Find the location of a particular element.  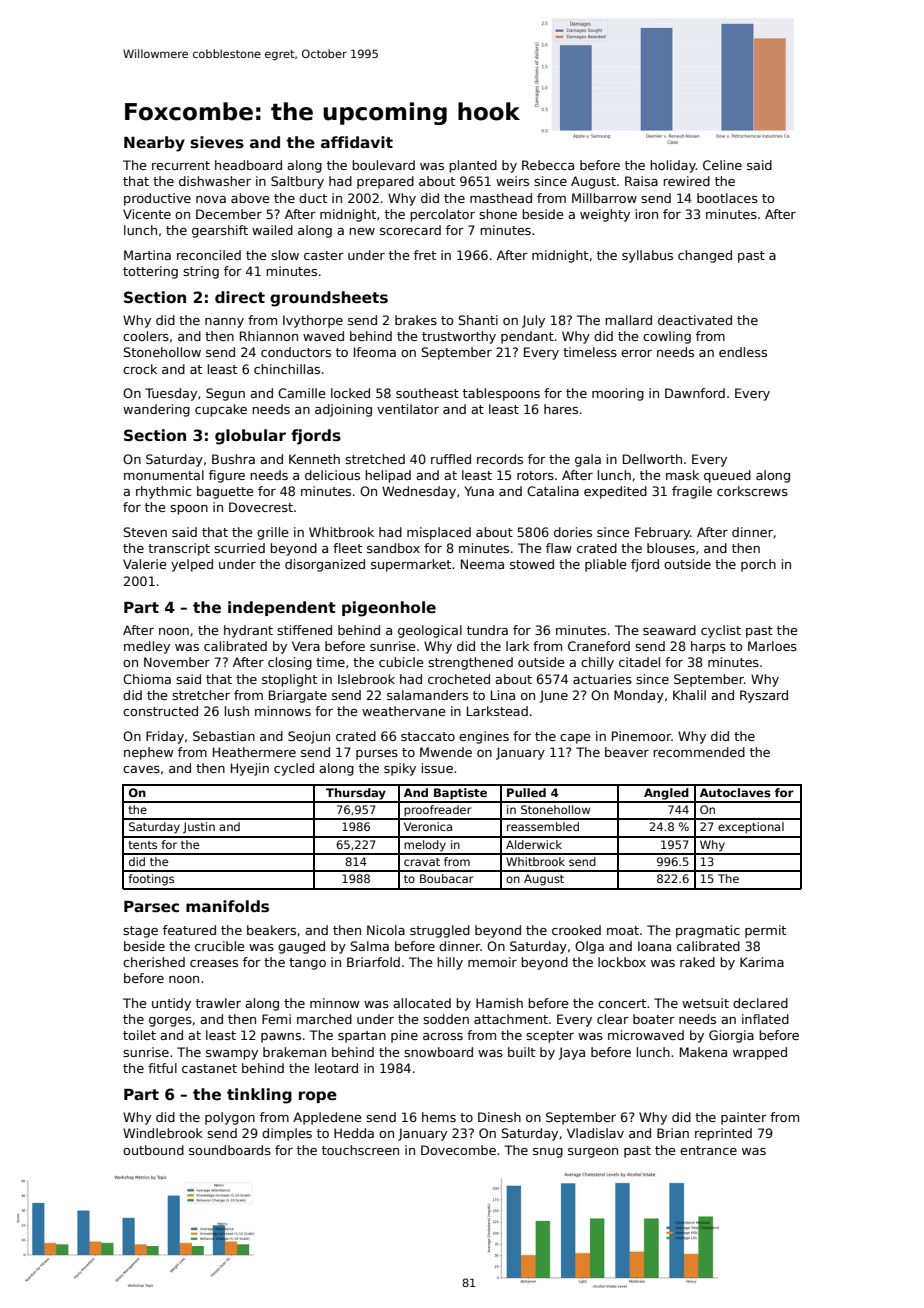

Craneford is located at coordinates (599, 646).
